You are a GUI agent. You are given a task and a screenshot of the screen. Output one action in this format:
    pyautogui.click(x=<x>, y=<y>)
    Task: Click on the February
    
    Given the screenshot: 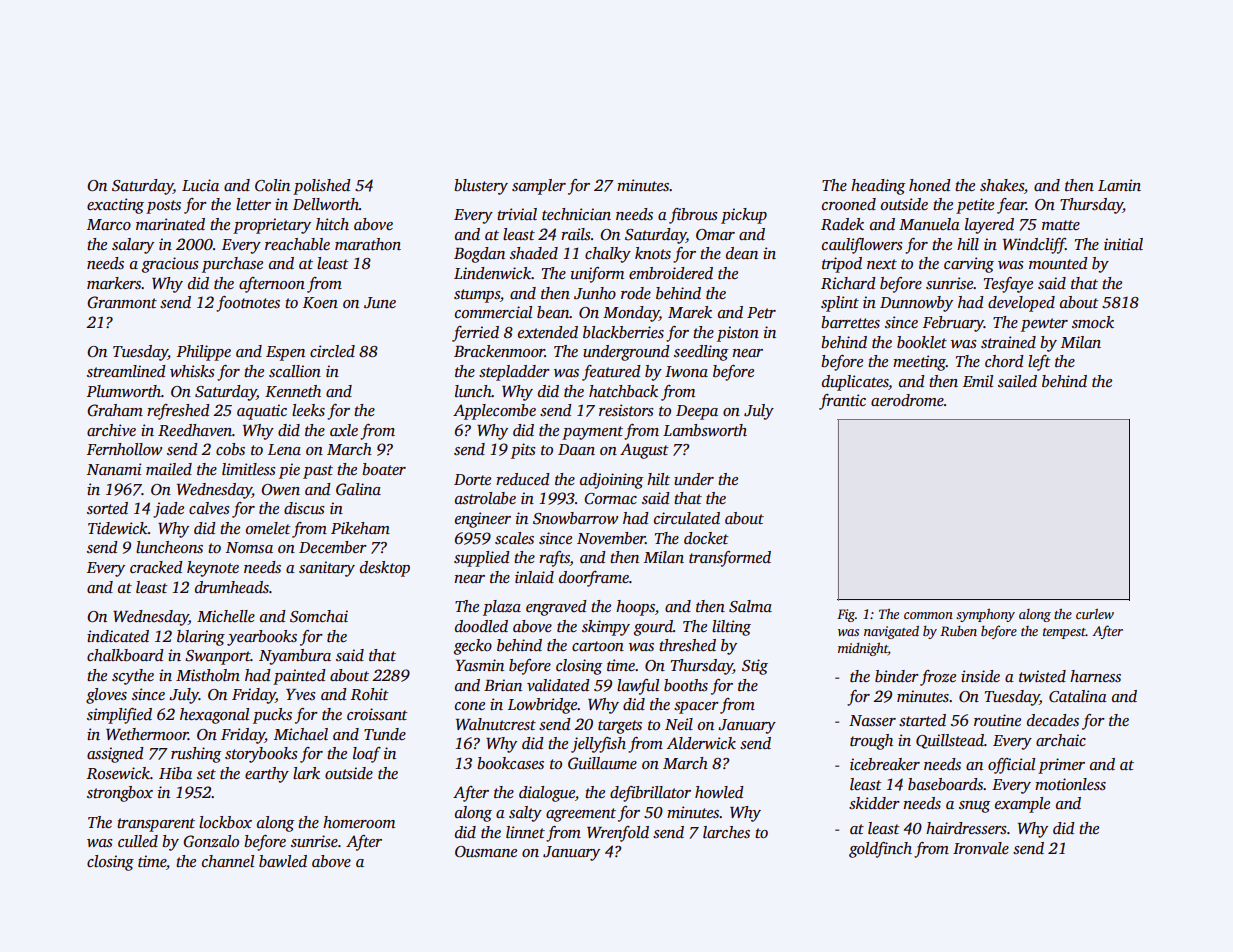 What is the action you would take?
    pyautogui.click(x=953, y=324)
